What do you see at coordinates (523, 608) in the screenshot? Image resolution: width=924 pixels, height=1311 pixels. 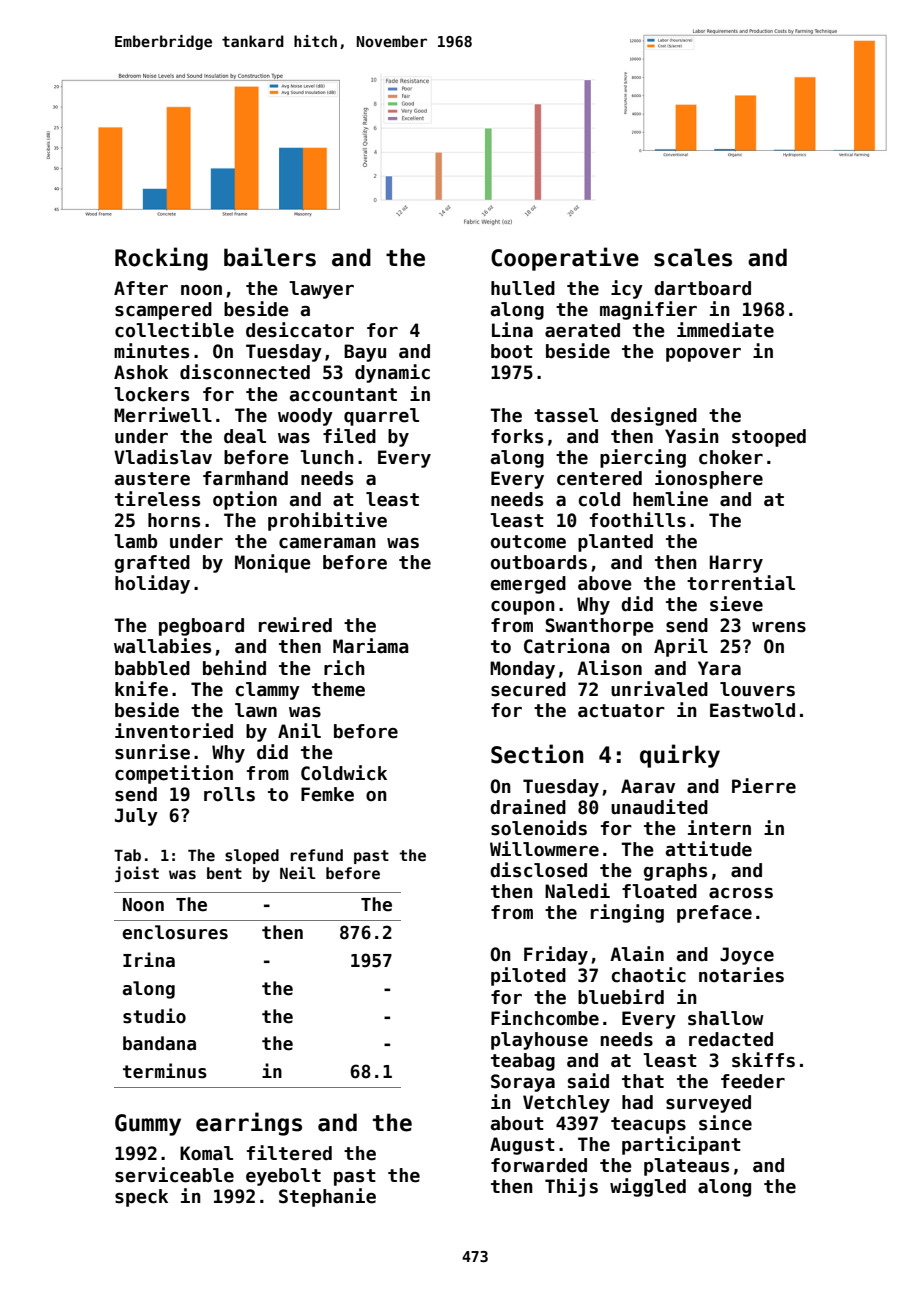 I see `coupon` at bounding box center [523, 608].
